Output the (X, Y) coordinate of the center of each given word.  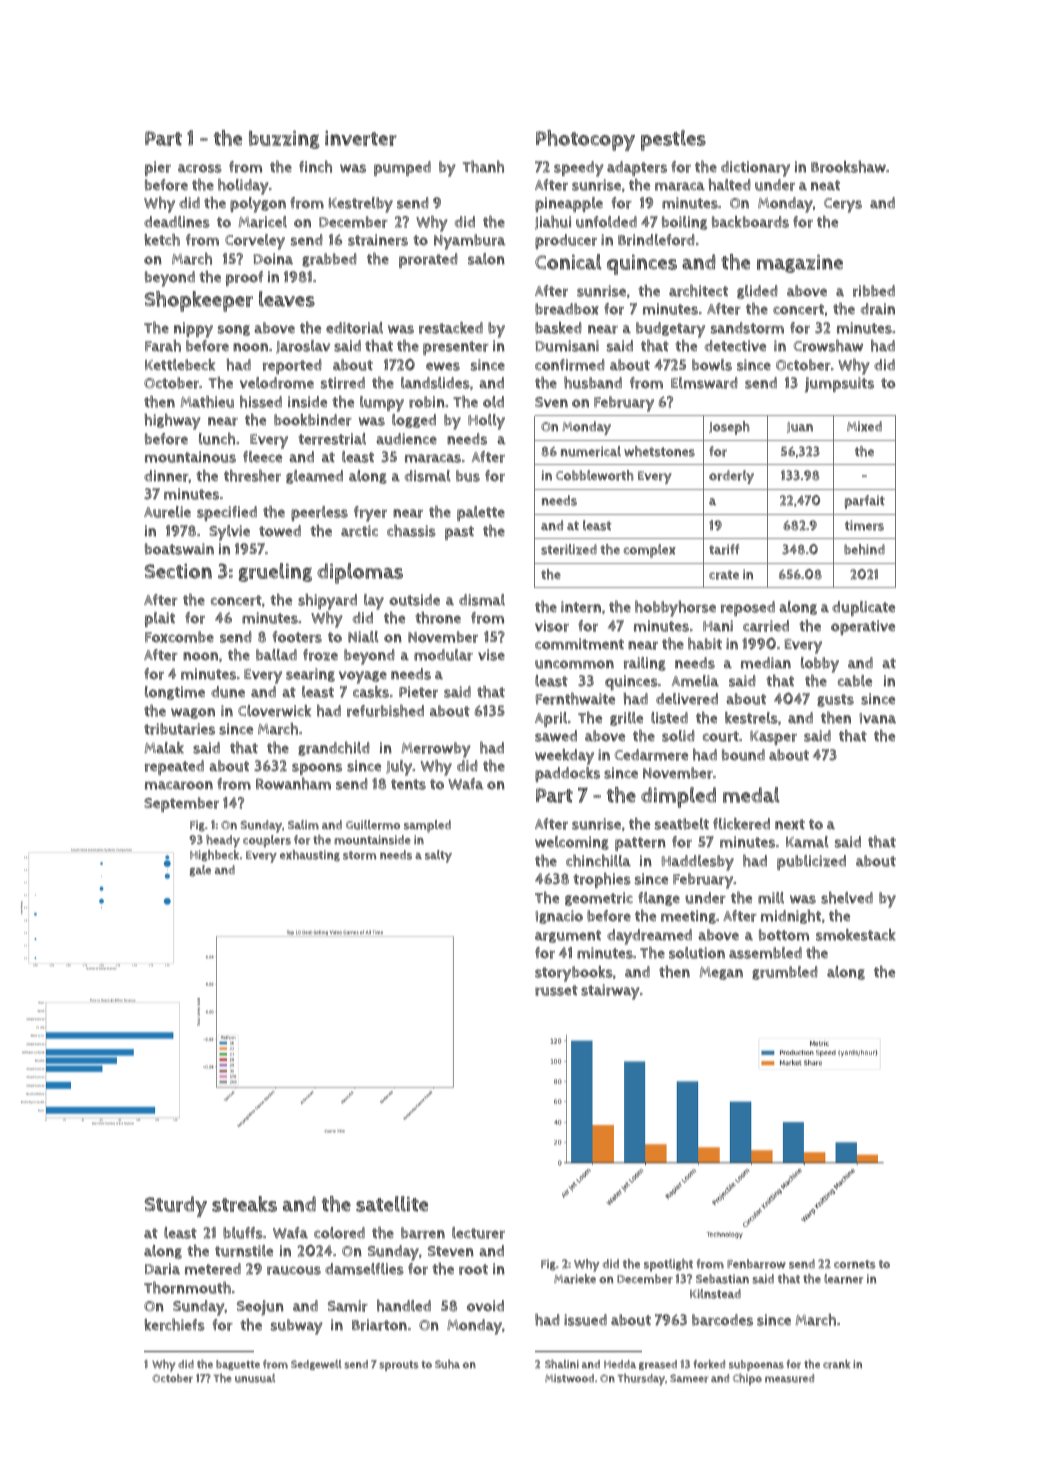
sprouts (399, 1366)
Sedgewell (316, 1365)
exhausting (310, 856)
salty (438, 856)
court (721, 736)
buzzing (284, 139)
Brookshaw (848, 167)
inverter (361, 138)
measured (789, 1378)
